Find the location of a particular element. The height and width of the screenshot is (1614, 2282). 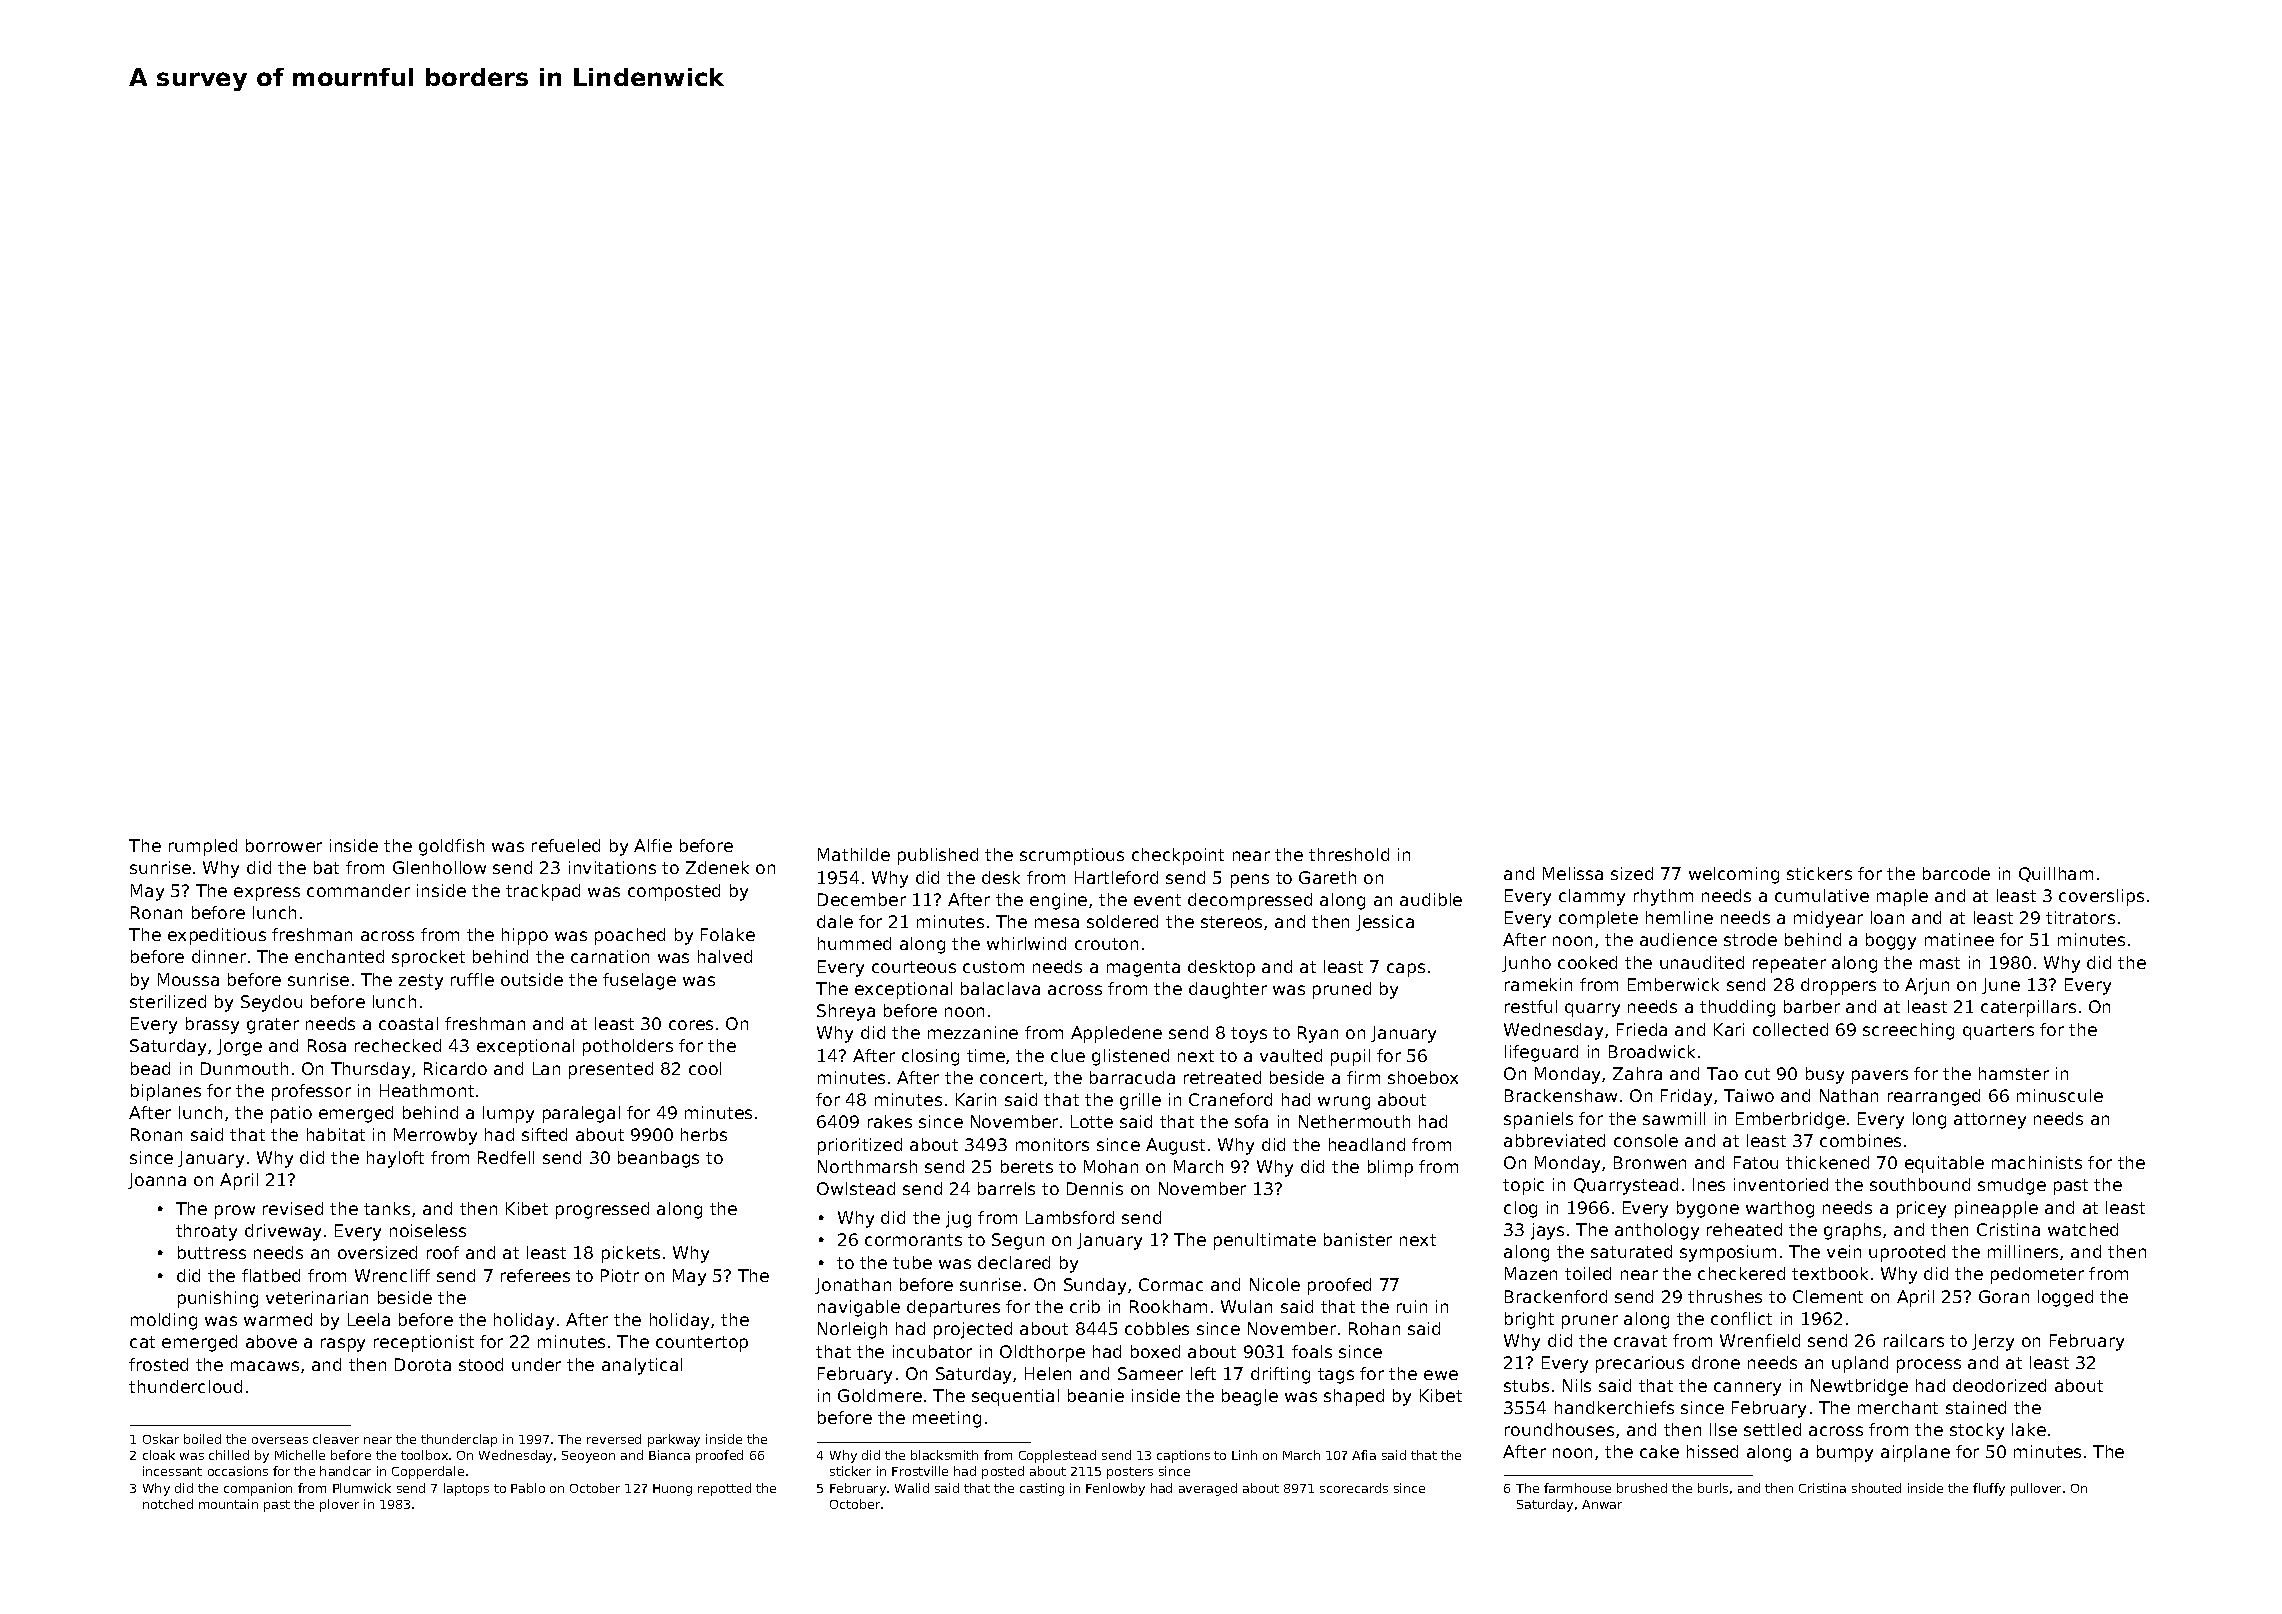

penultimate is located at coordinates (1265, 1241).
